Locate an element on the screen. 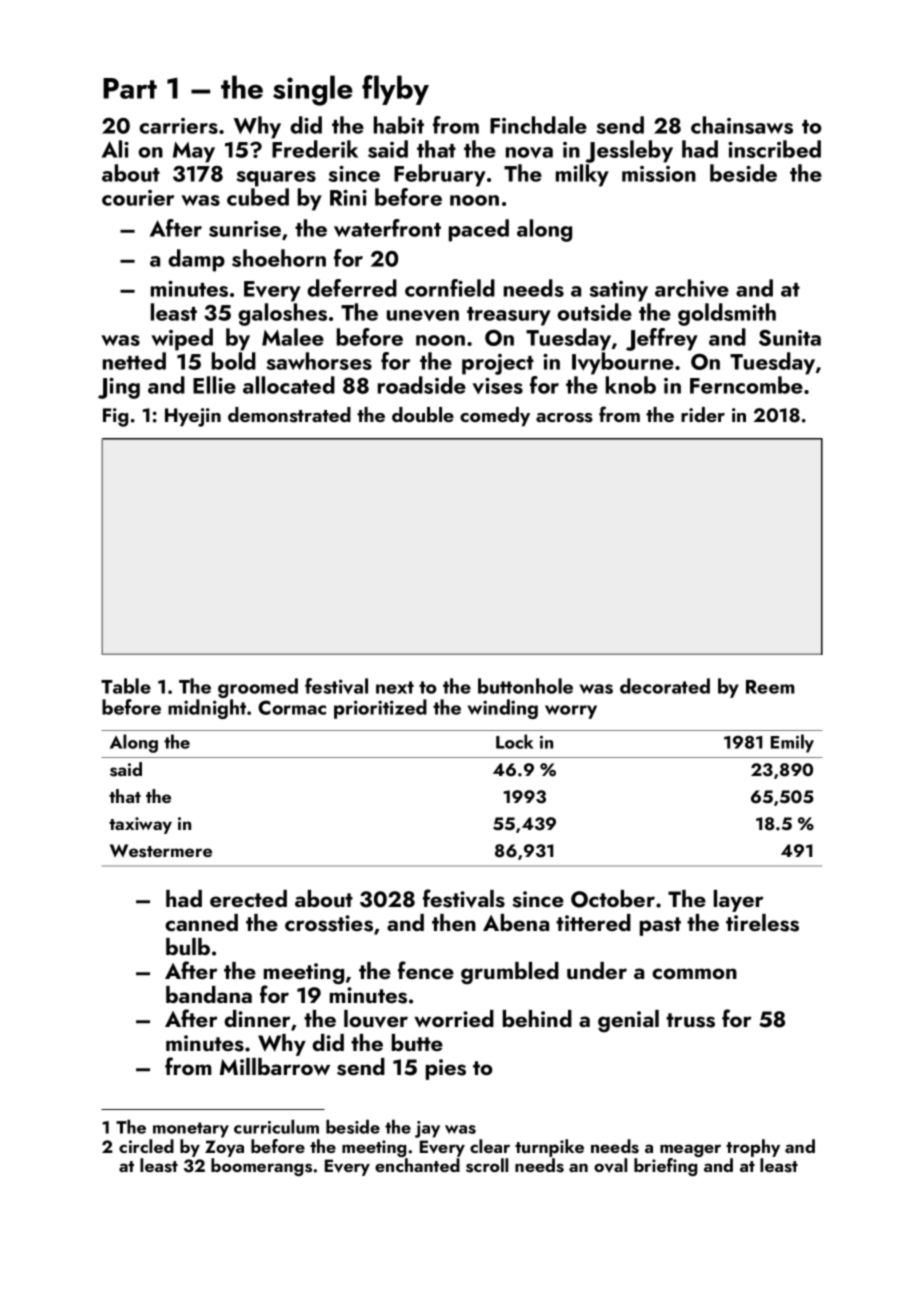  circled is located at coordinates (146, 1146).
